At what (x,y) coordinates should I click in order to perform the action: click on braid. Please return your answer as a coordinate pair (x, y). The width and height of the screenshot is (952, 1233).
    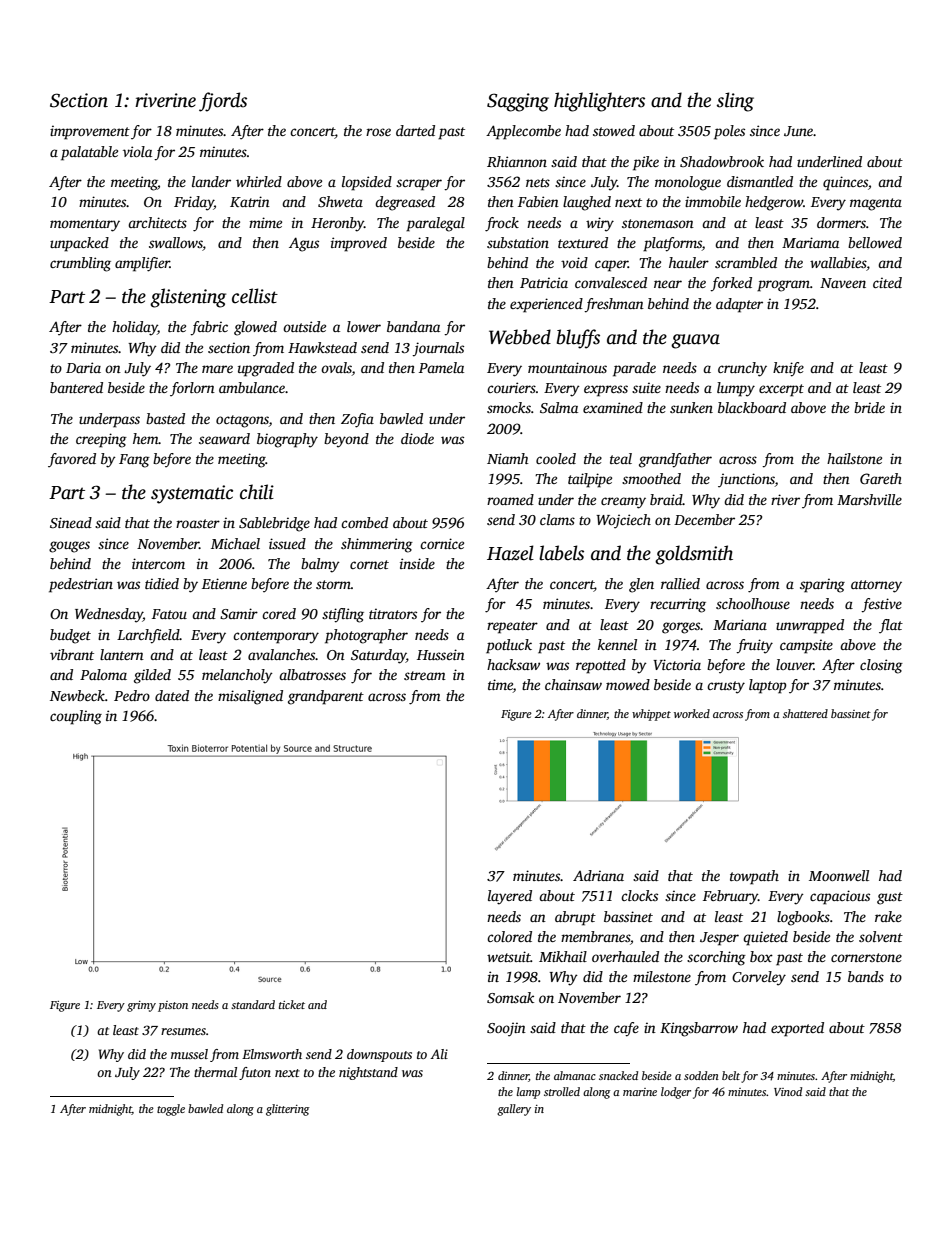
    Looking at the image, I should click on (666, 499).
